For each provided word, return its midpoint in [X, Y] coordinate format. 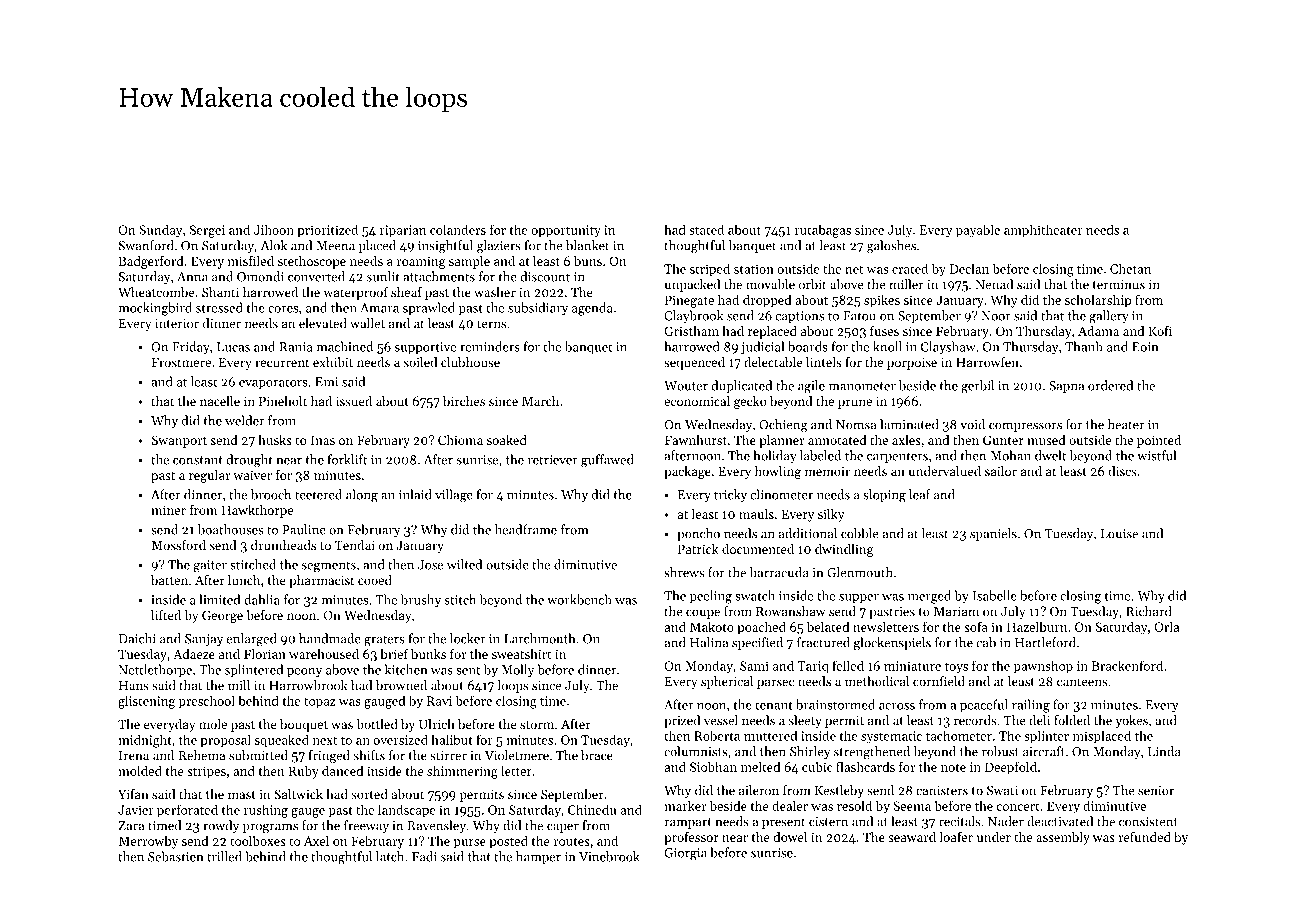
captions [800, 317]
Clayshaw [948, 348]
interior [177, 324]
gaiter [210, 566]
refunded [1145, 837]
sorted [369, 794]
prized [682, 721]
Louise [1119, 534]
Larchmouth [540, 638]
